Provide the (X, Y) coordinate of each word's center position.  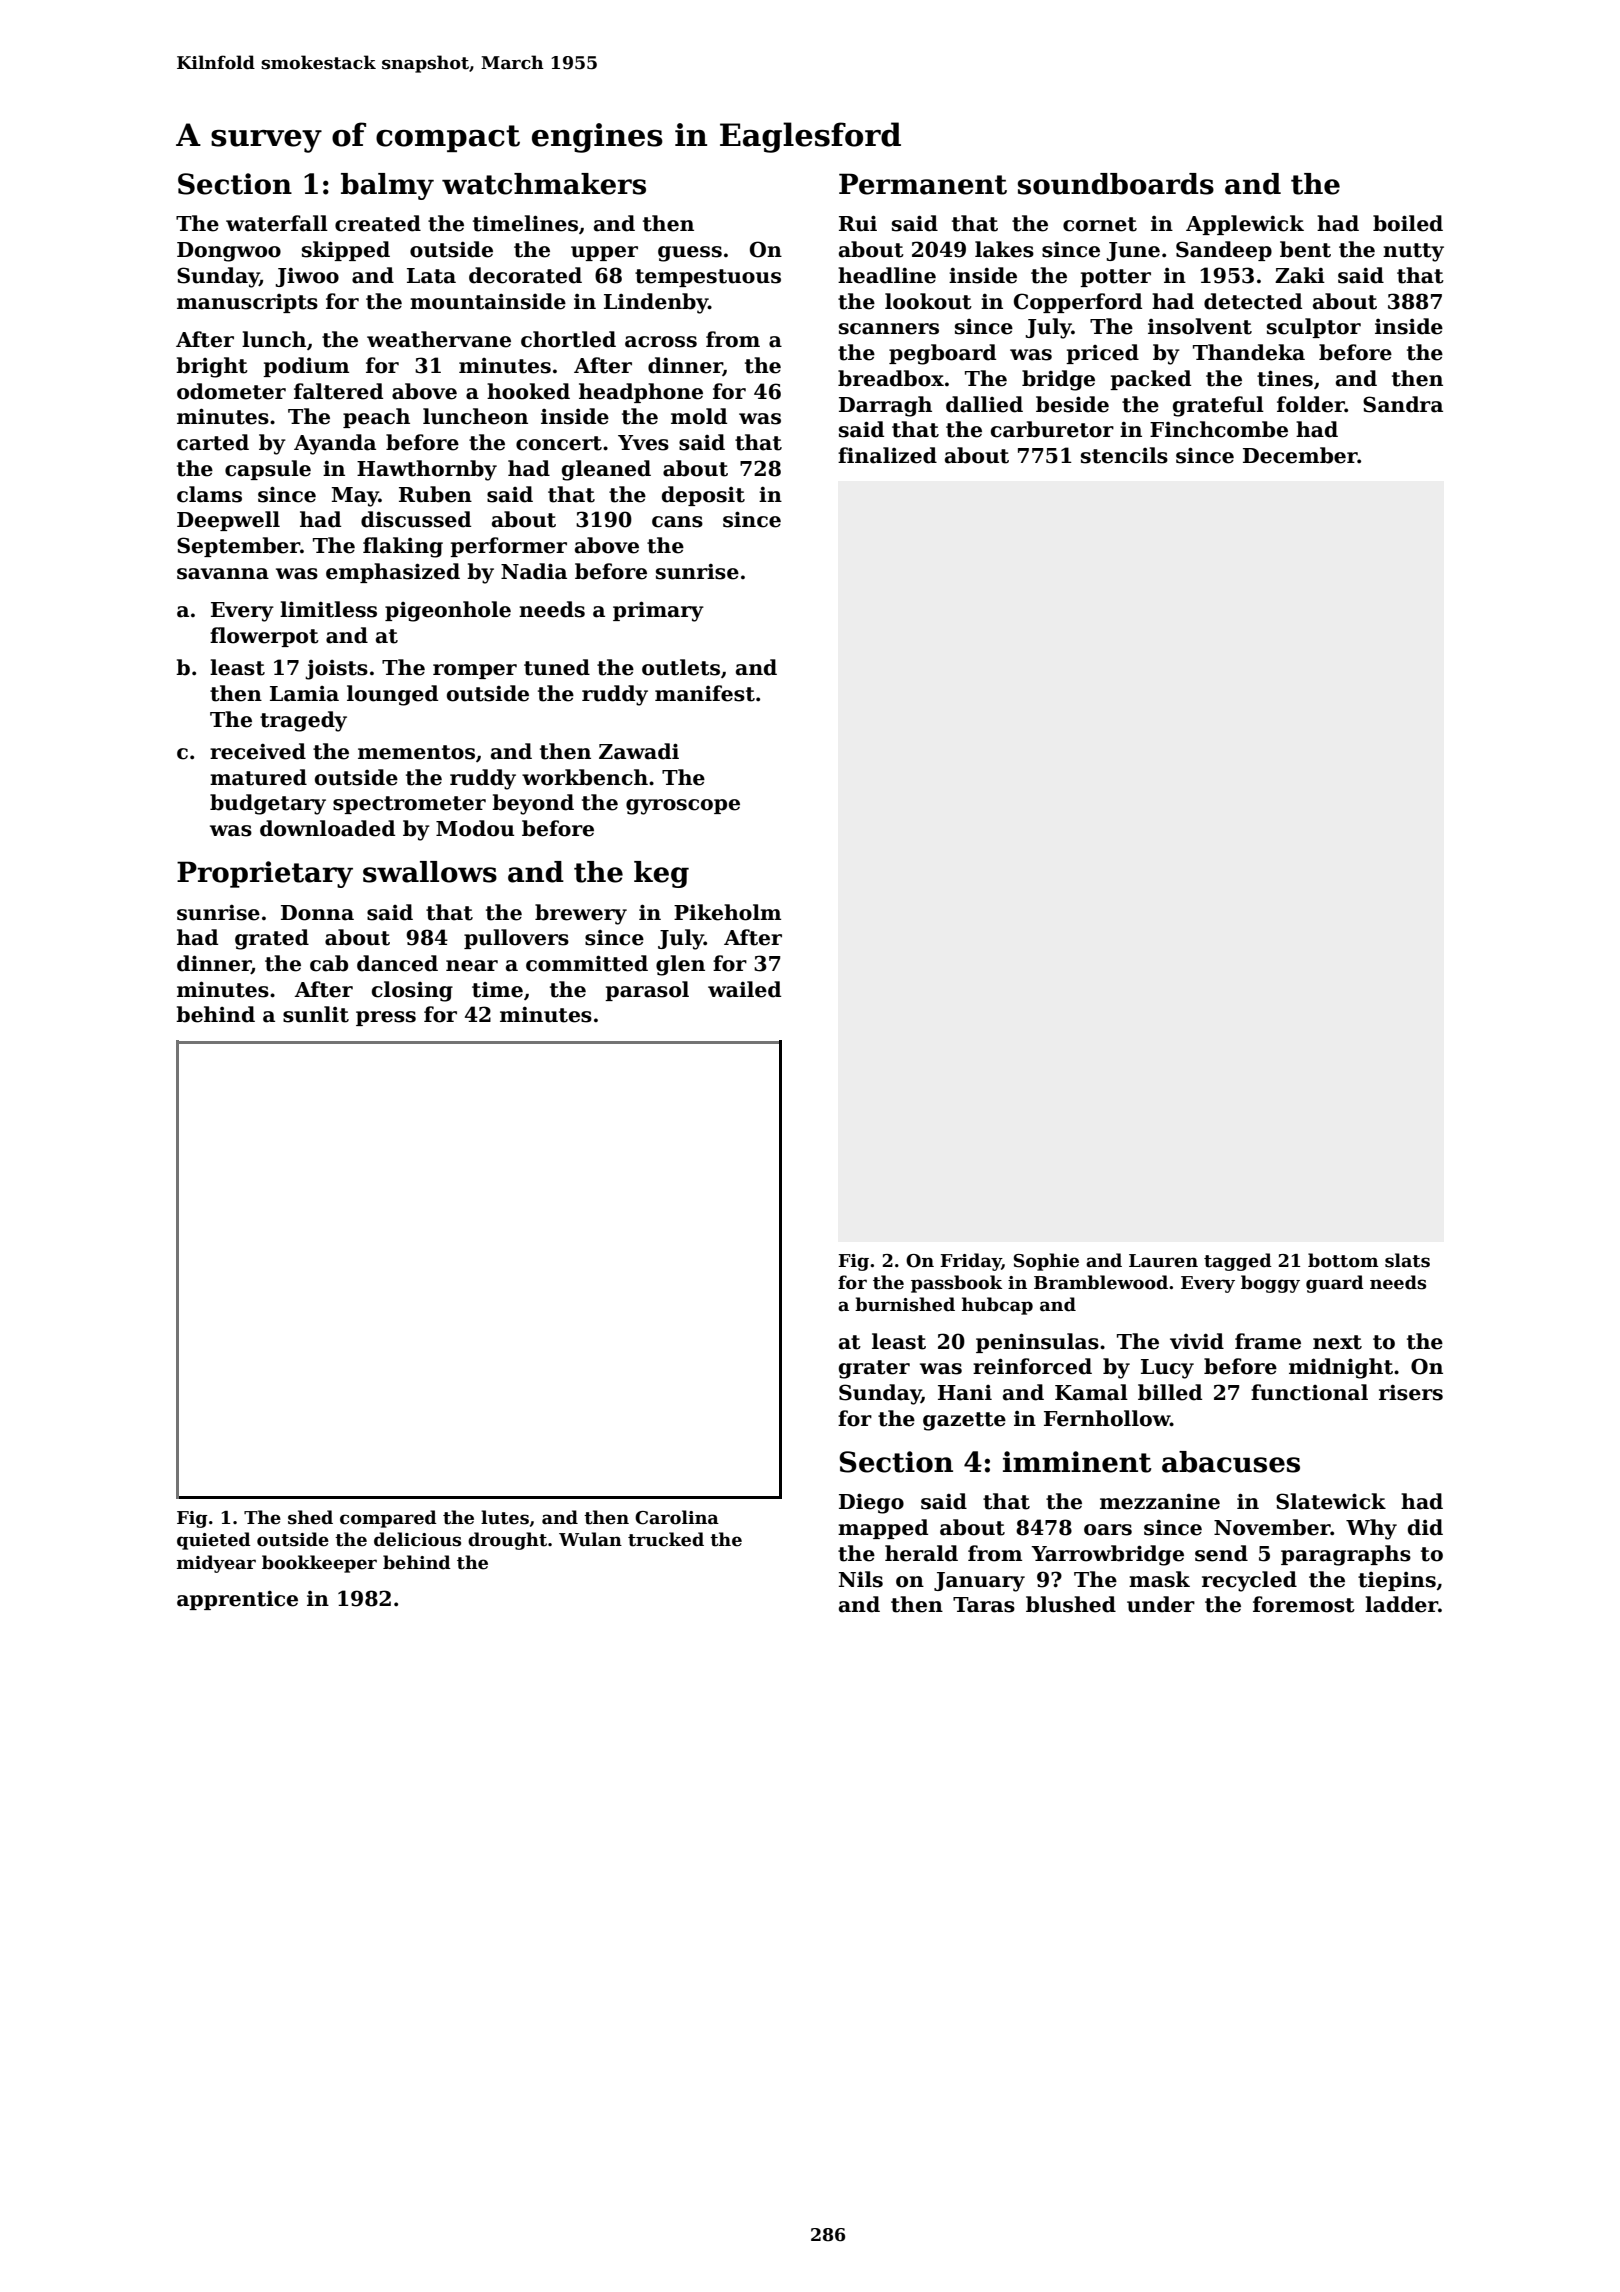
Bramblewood (1101, 1282)
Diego (871, 1503)
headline (887, 275)
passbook (956, 1284)
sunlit (316, 1014)
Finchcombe (1219, 429)
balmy (387, 186)
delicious (417, 1539)
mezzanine (1160, 1501)
